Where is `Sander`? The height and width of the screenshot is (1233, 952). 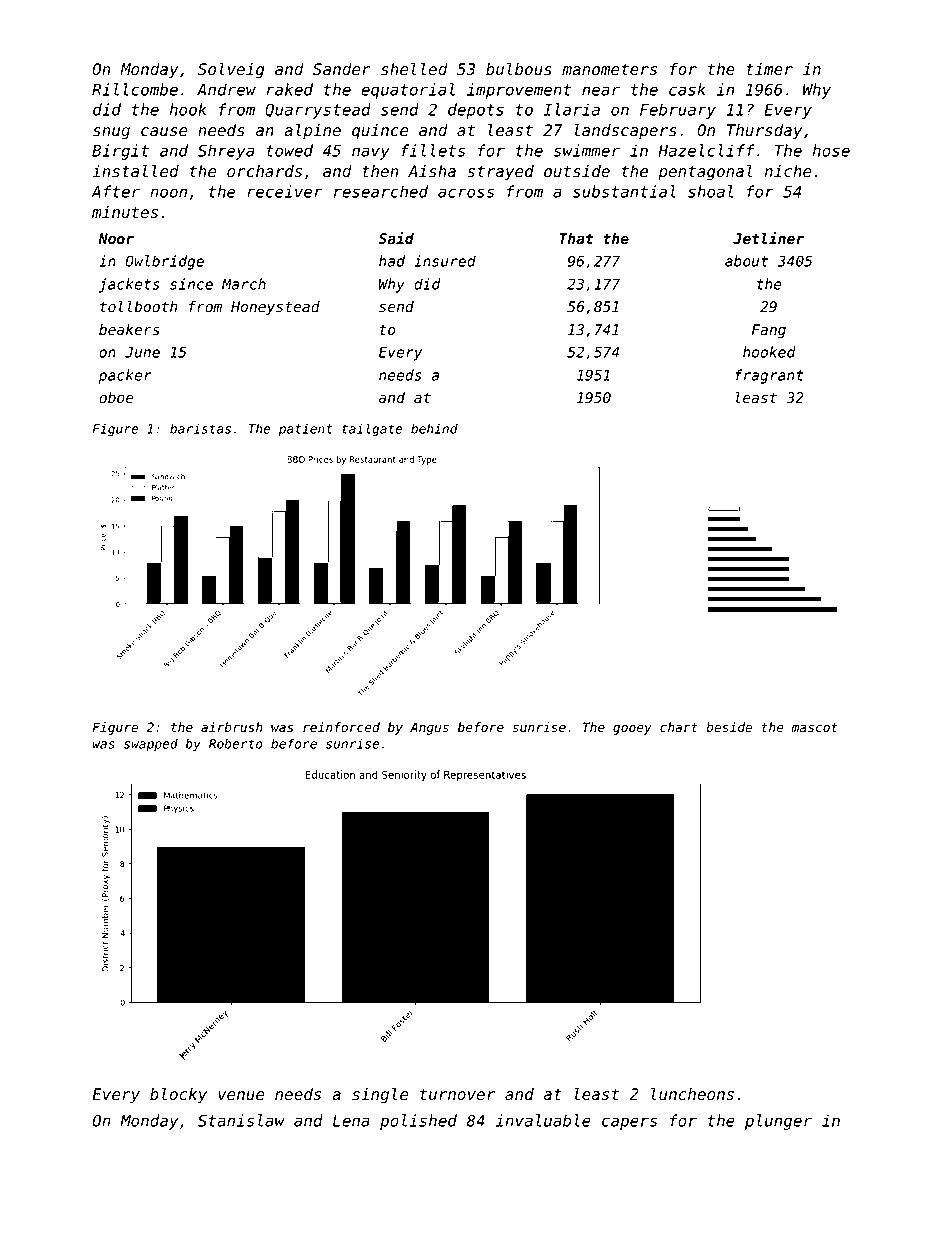
Sander is located at coordinates (342, 69).
